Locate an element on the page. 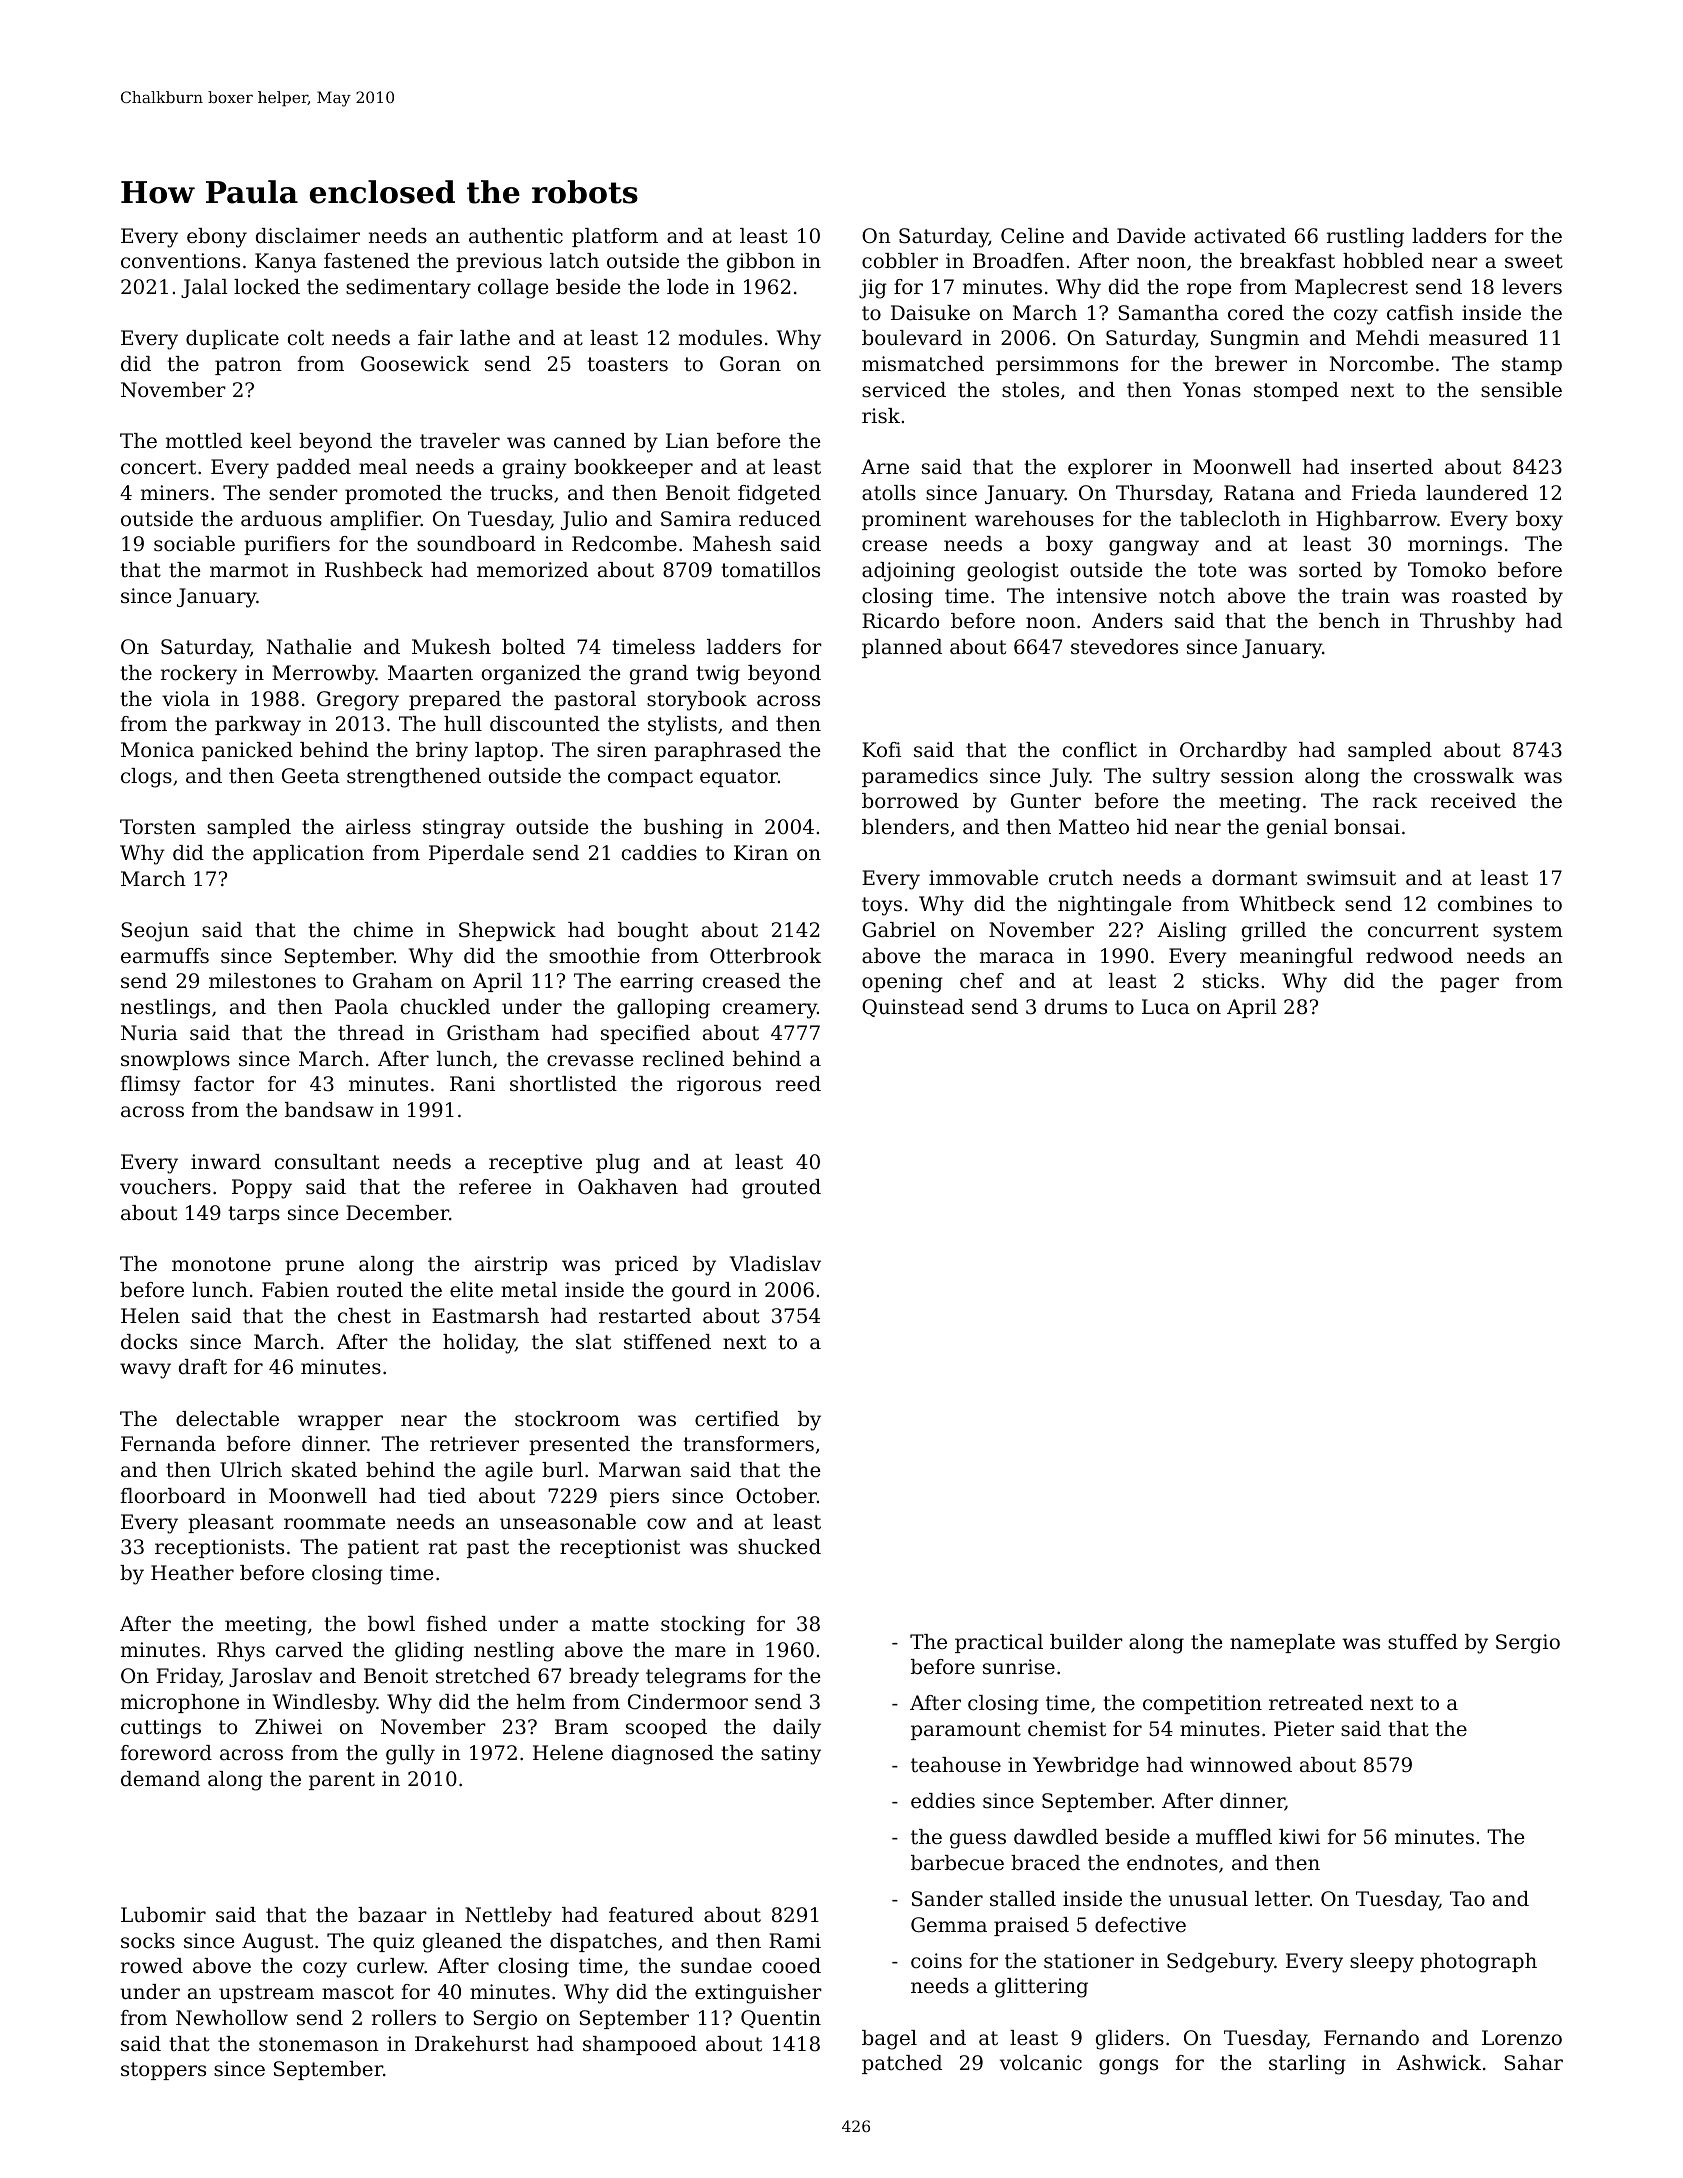  promoted is located at coordinates (393, 494).
